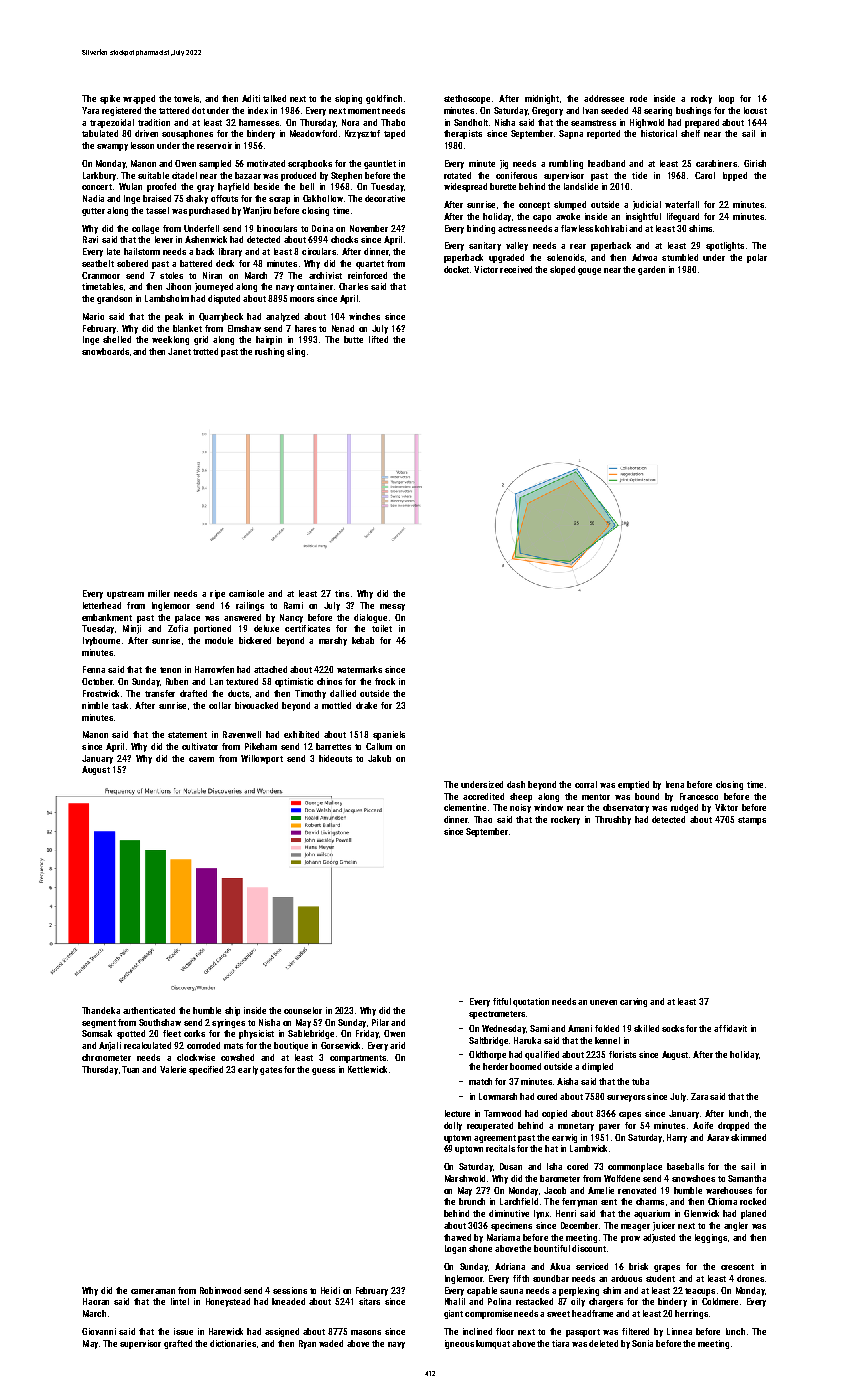 Image resolution: width=849 pixels, height=1400 pixels. Describe the element at coordinates (214, 669) in the screenshot. I see `Harrowfen` at that location.
